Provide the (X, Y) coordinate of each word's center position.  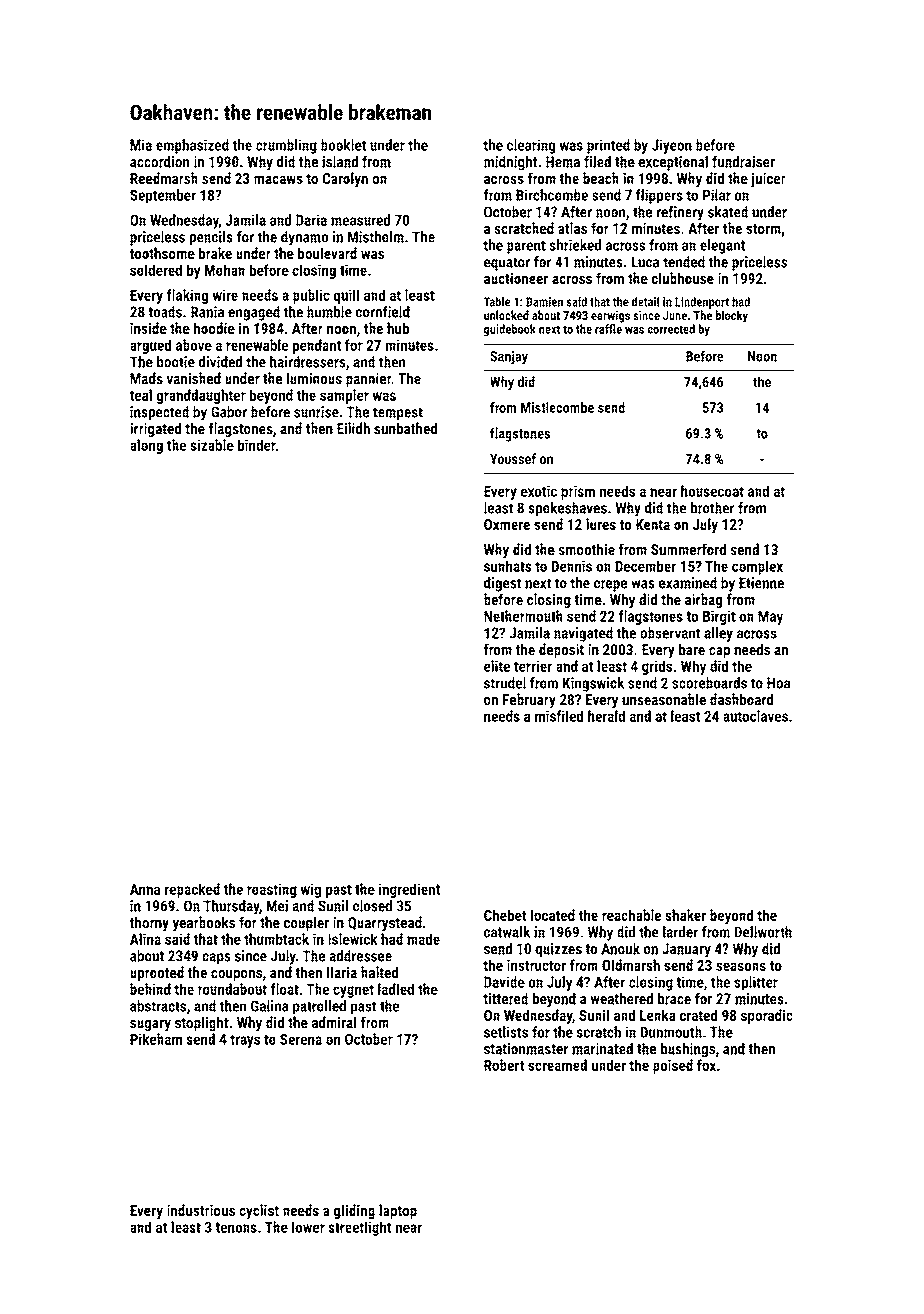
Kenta (653, 524)
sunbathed (405, 428)
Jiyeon (672, 146)
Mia (141, 145)
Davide (504, 982)
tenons (236, 1227)
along (146, 446)
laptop (398, 1211)
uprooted (157, 973)
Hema (563, 162)
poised (673, 1066)
